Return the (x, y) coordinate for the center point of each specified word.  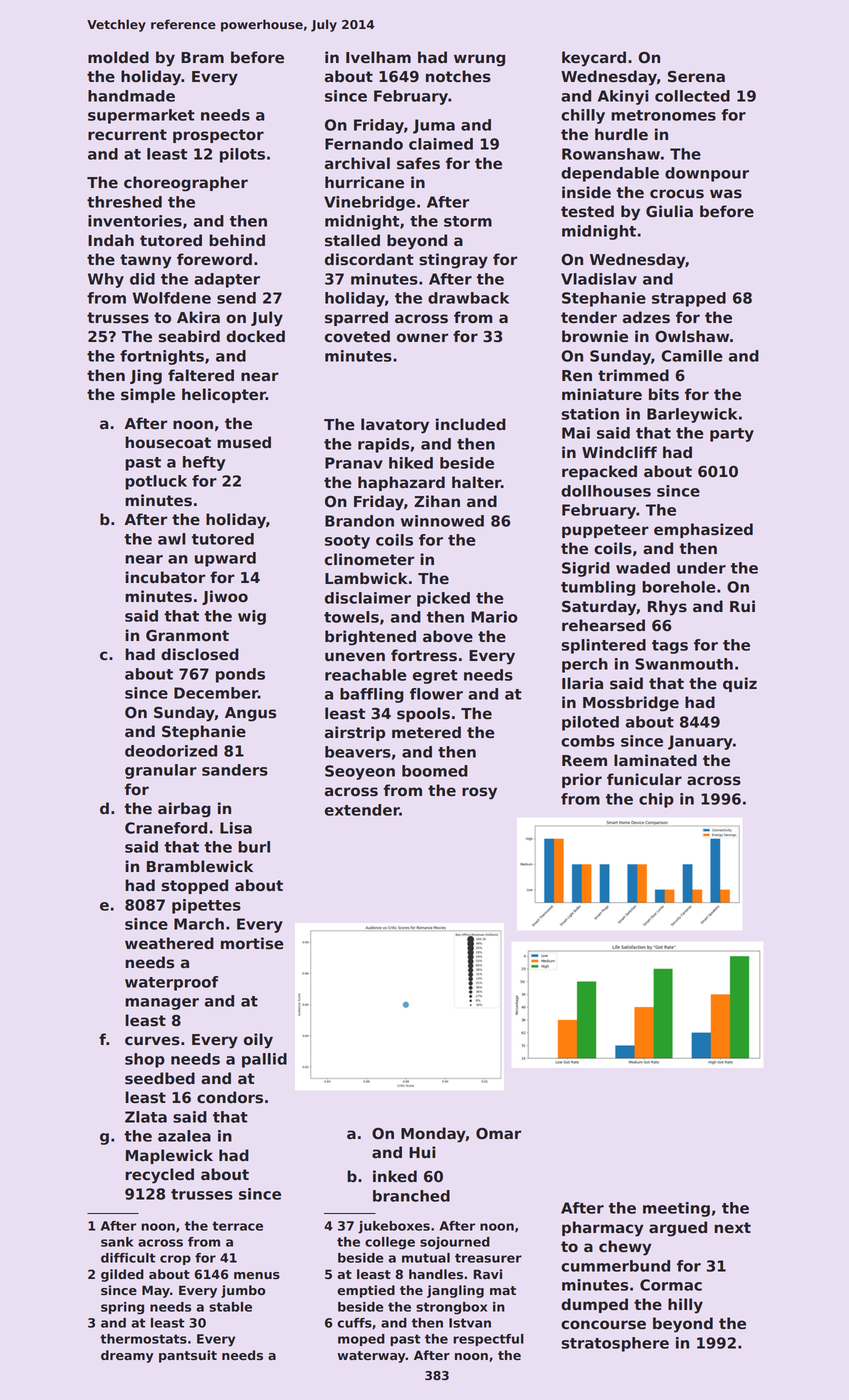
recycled (159, 1176)
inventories (135, 221)
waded (643, 568)
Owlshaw (692, 336)
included (471, 424)
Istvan (470, 1323)
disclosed (200, 654)
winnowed (442, 521)
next (732, 1228)
